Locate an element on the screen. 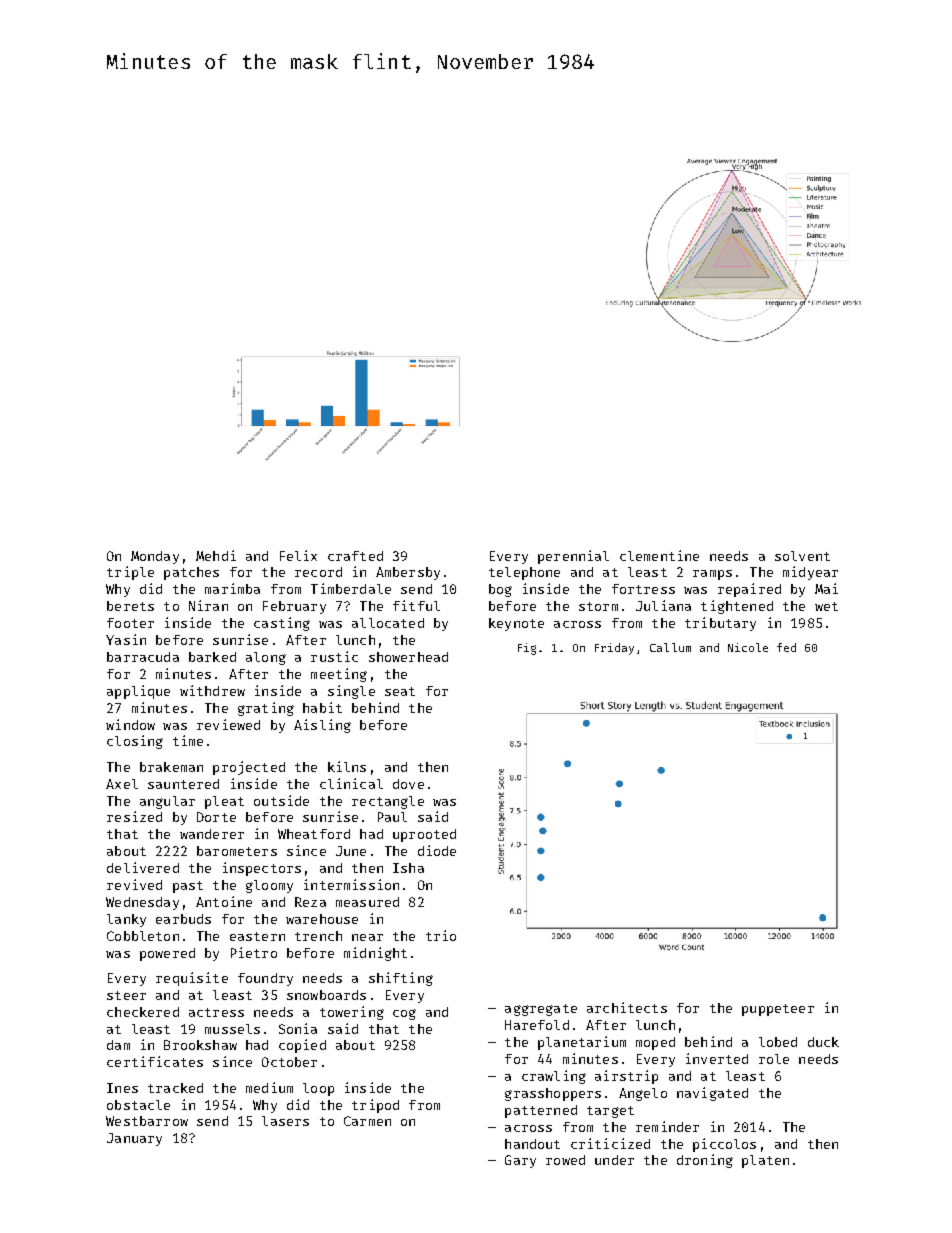 The width and height of the screenshot is (952, 1233). requisite is located at coordinates (192, 979).
